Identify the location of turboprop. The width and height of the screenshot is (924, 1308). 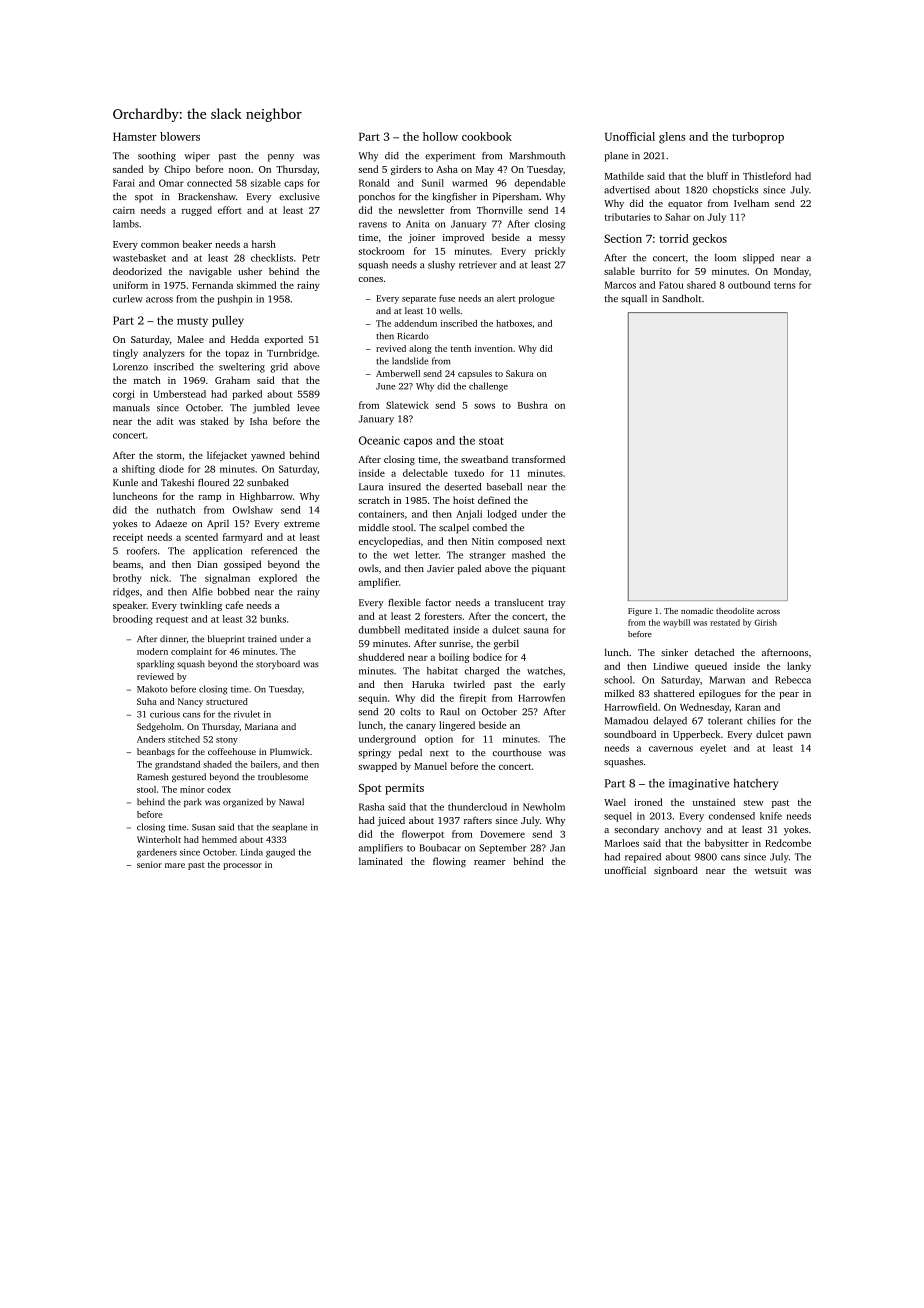
(758, 138).
